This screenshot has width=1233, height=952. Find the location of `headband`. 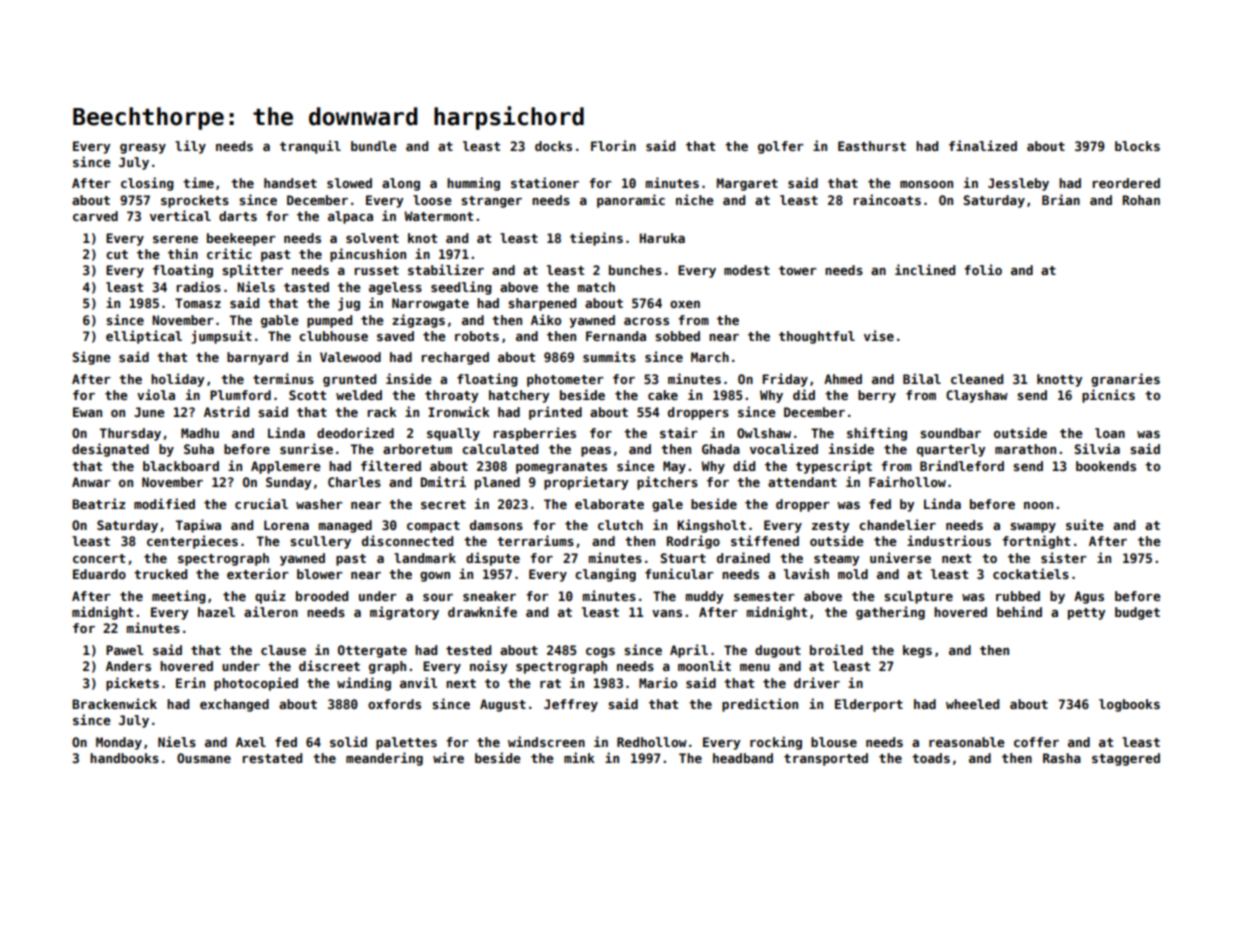

headband is located at coordinates (743, 758).
